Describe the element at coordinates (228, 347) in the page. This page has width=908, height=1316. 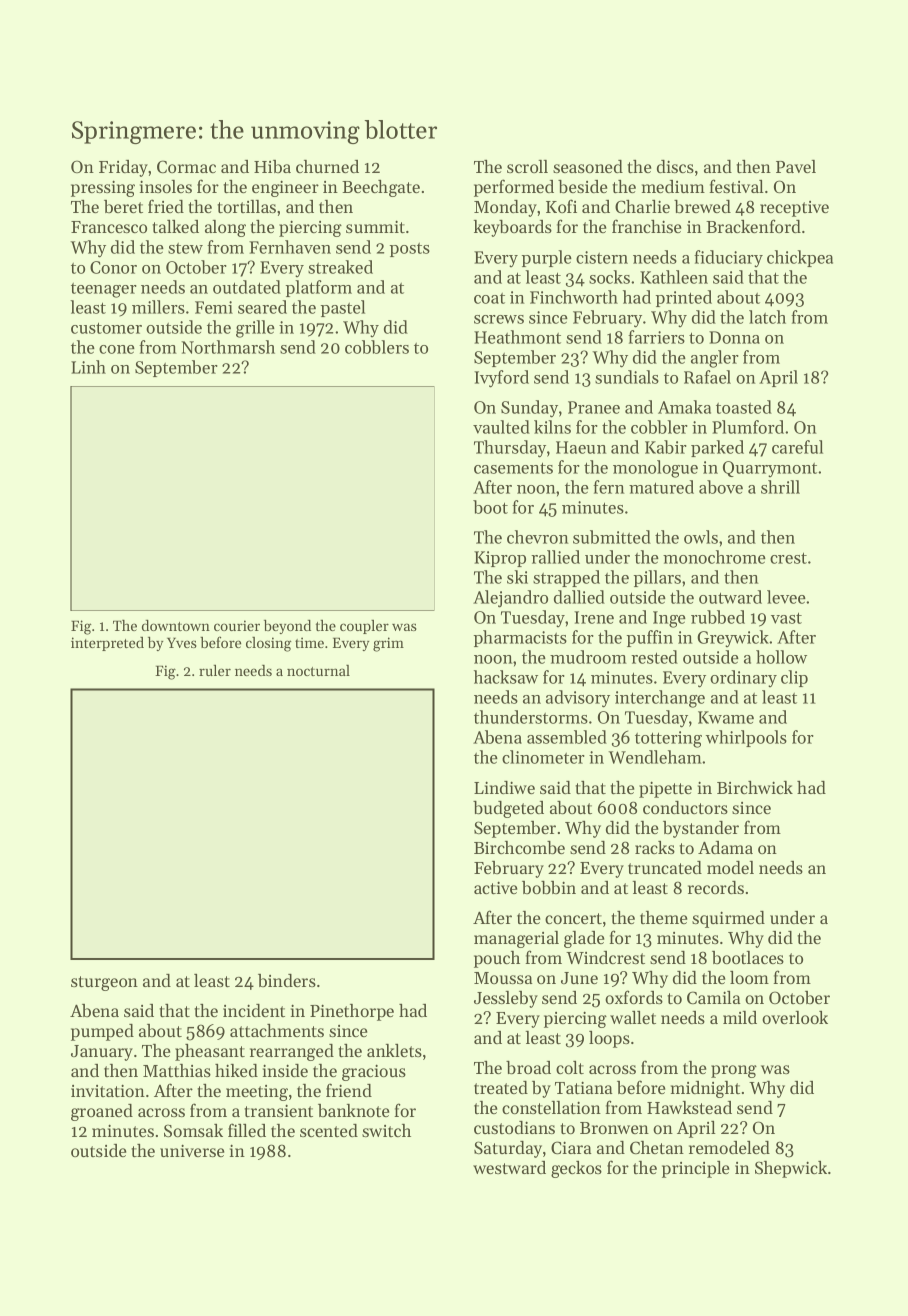
I see `Northmarsh` at that location.
